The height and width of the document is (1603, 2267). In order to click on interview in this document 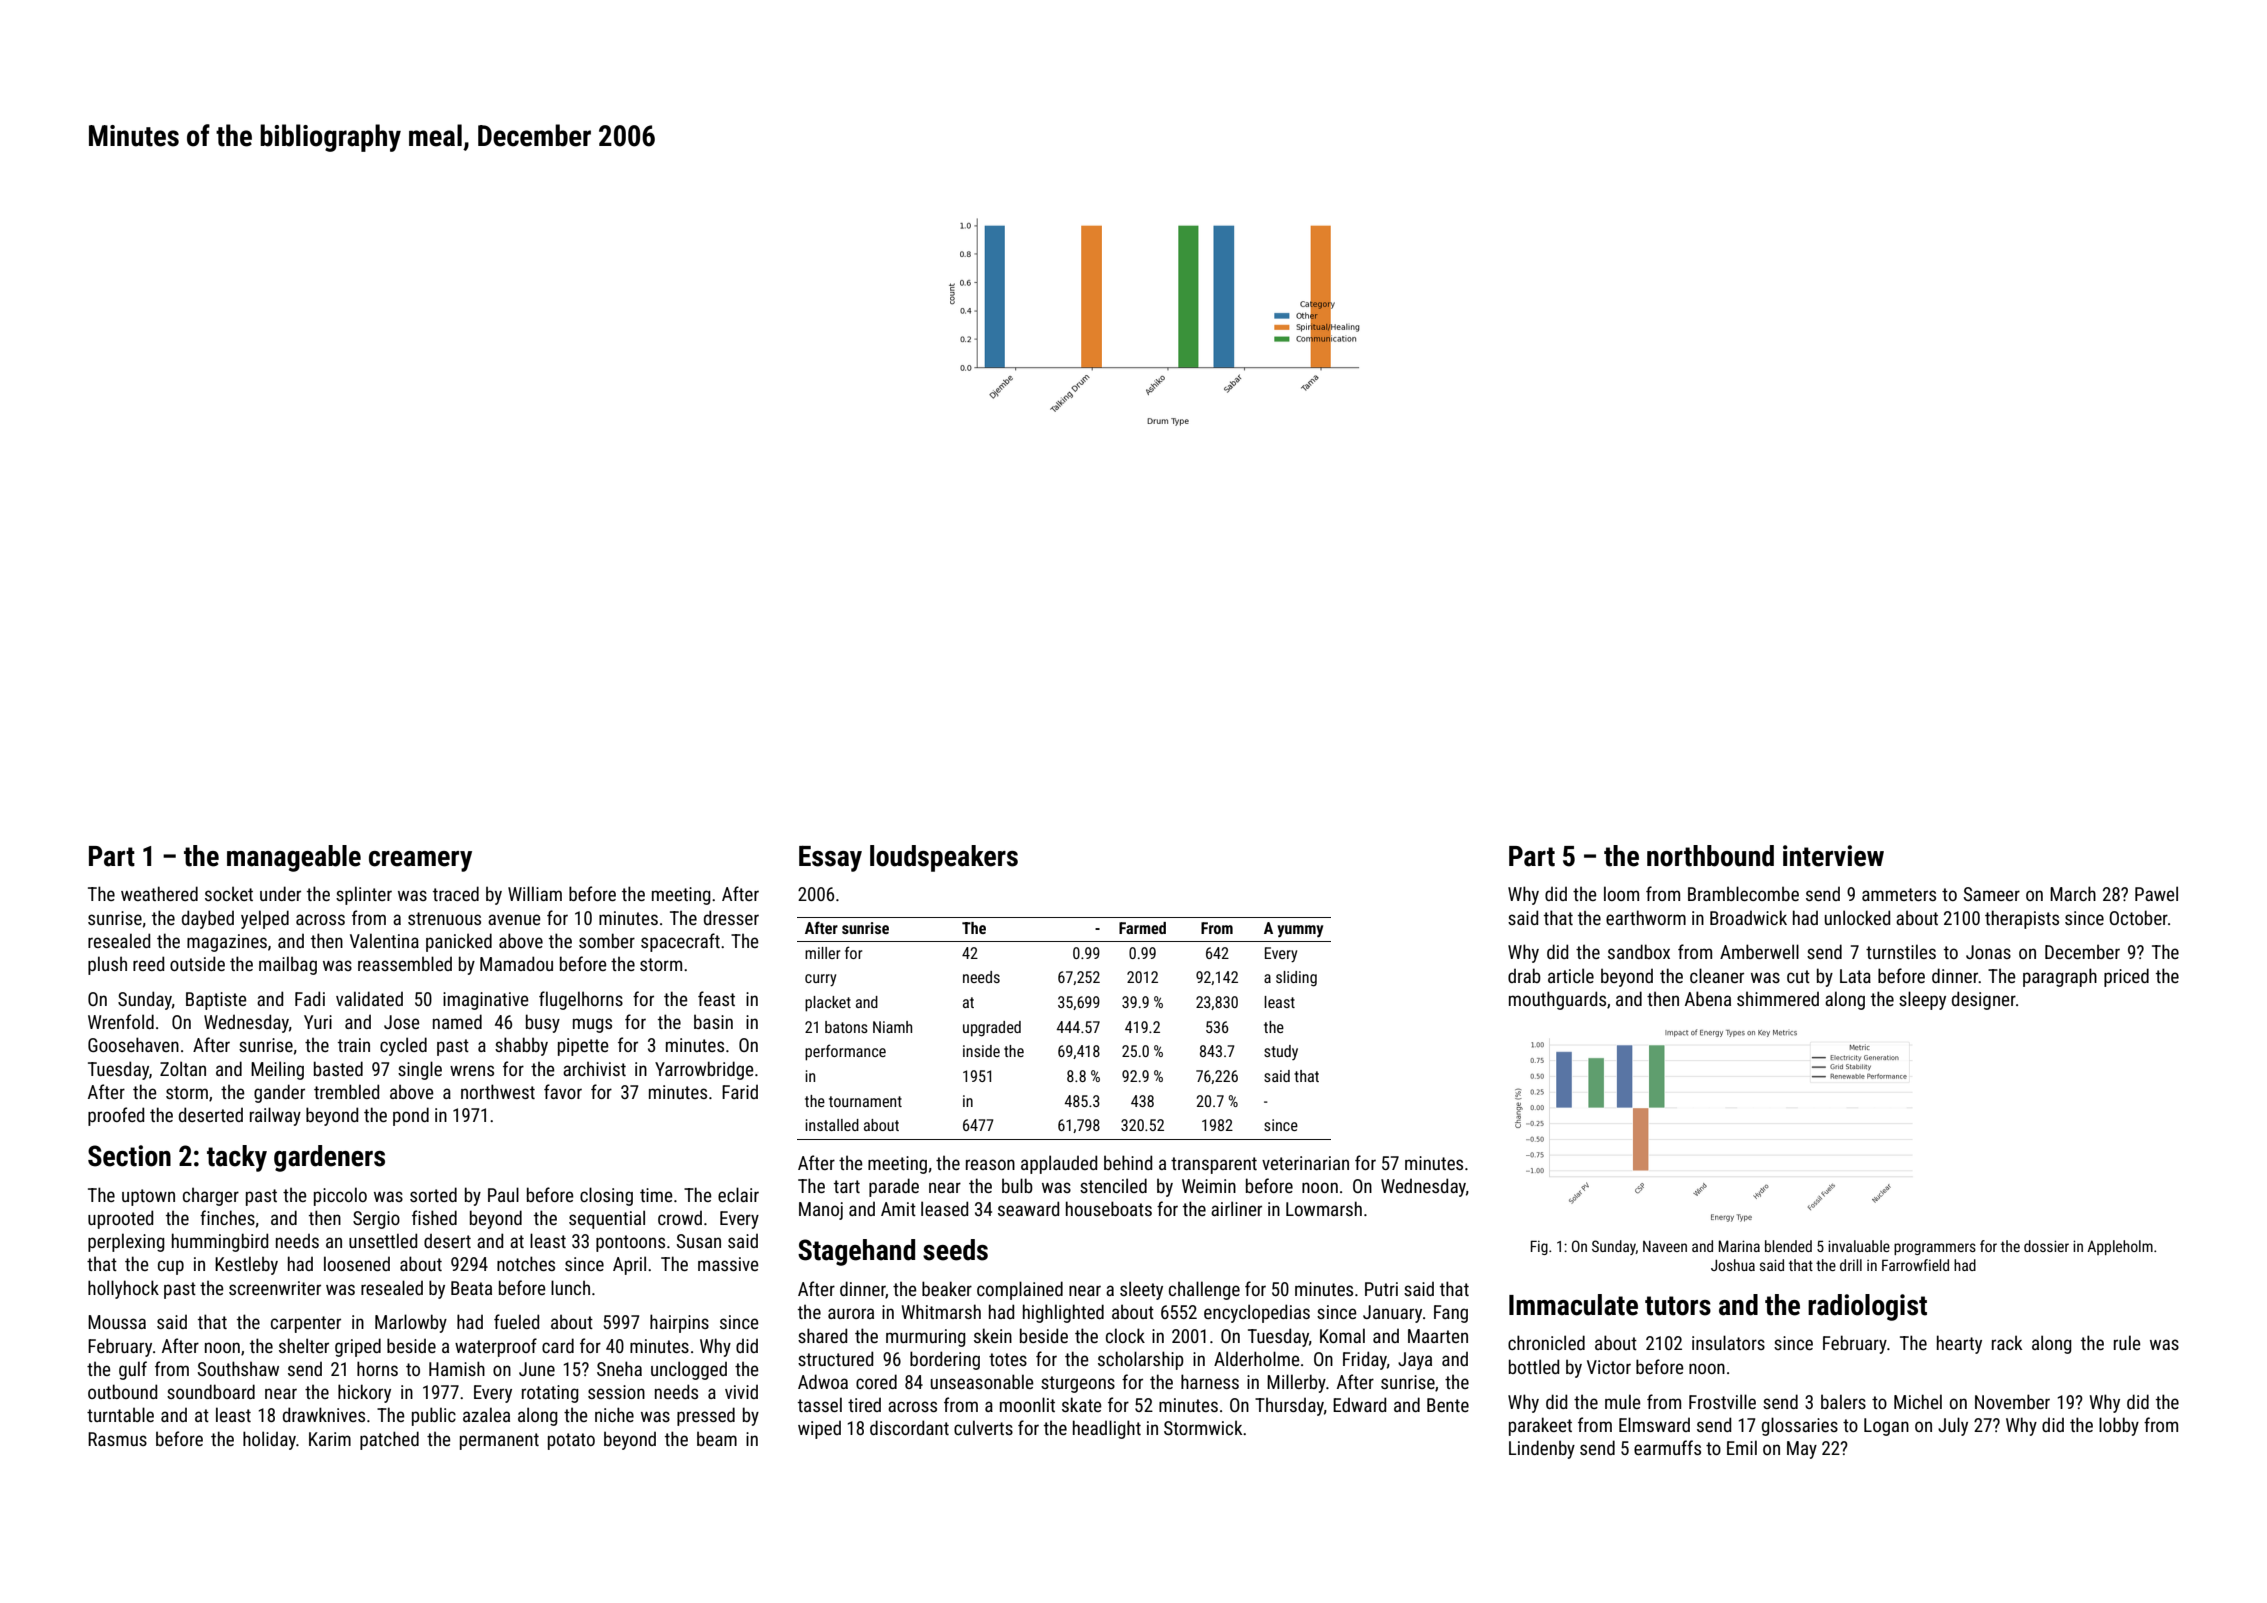, I will do `click(1833, 856)`.
